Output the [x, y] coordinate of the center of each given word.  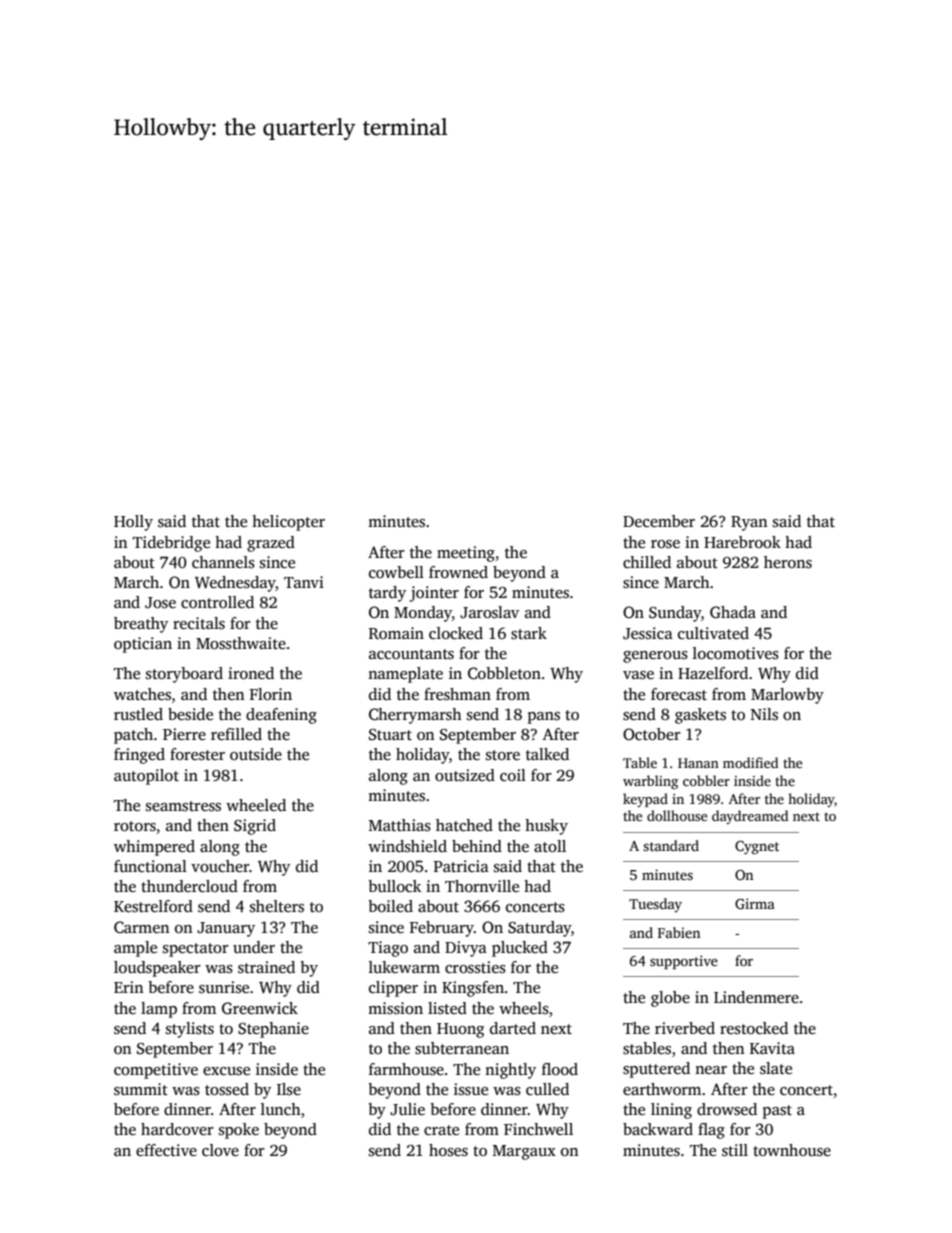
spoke [239, 1131]
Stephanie [273, 1030]
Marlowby [787, 696]
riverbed [685, 1028]
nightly [510, 1071]
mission [395, 1008]
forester [197, 754]
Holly [133, 523]
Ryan [749, 523]
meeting [466, 554]
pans [544, 718]
